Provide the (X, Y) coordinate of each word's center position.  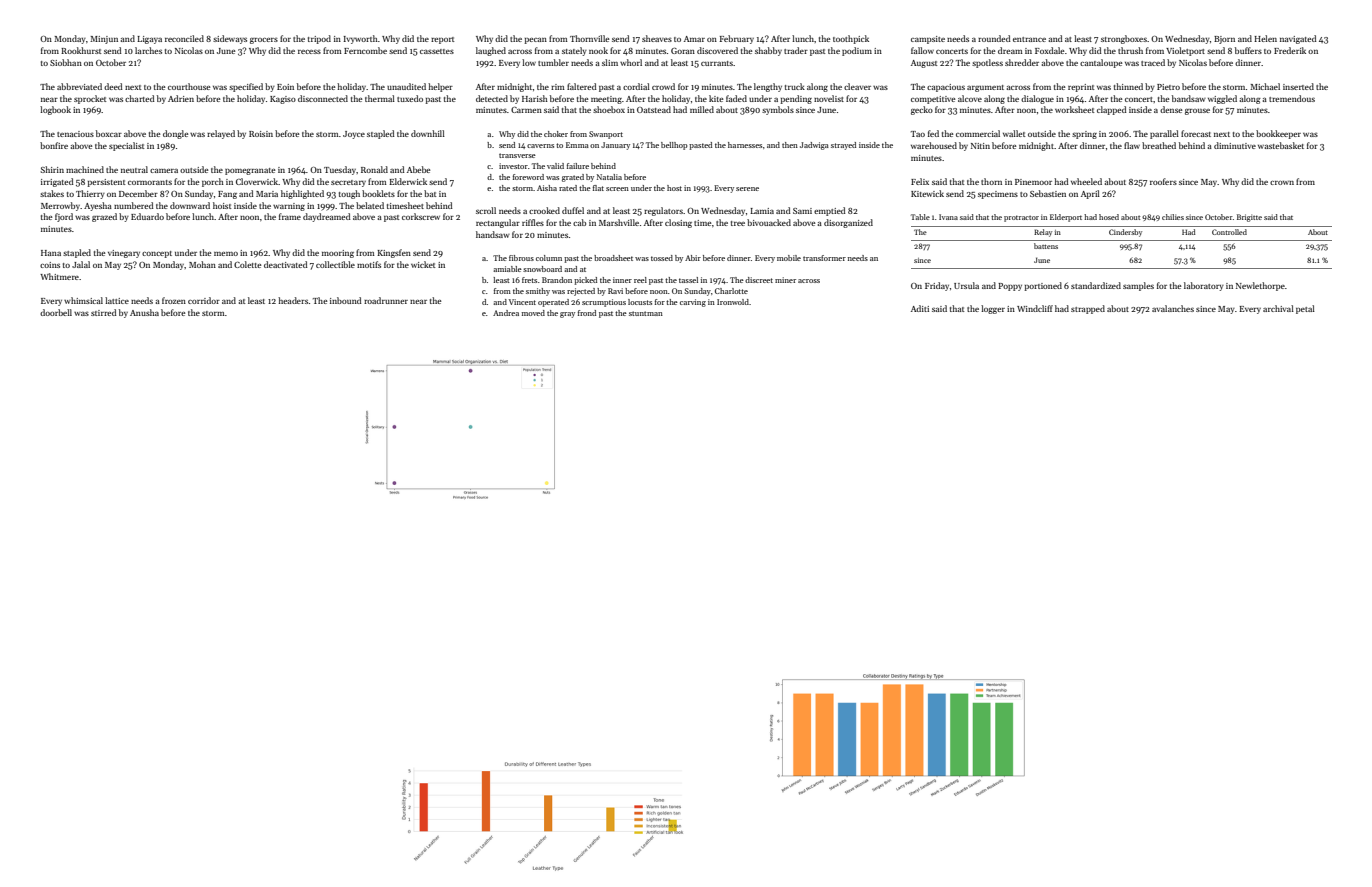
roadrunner (386, 300)
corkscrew (421, 216)
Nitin (980, 146)
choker (556, 134)
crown (1282, 183)
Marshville (619, 222)
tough (349, 194)
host (674, 188)
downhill (428, 133)
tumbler (553, 62)
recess (309, 51)
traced (1153, 62)
